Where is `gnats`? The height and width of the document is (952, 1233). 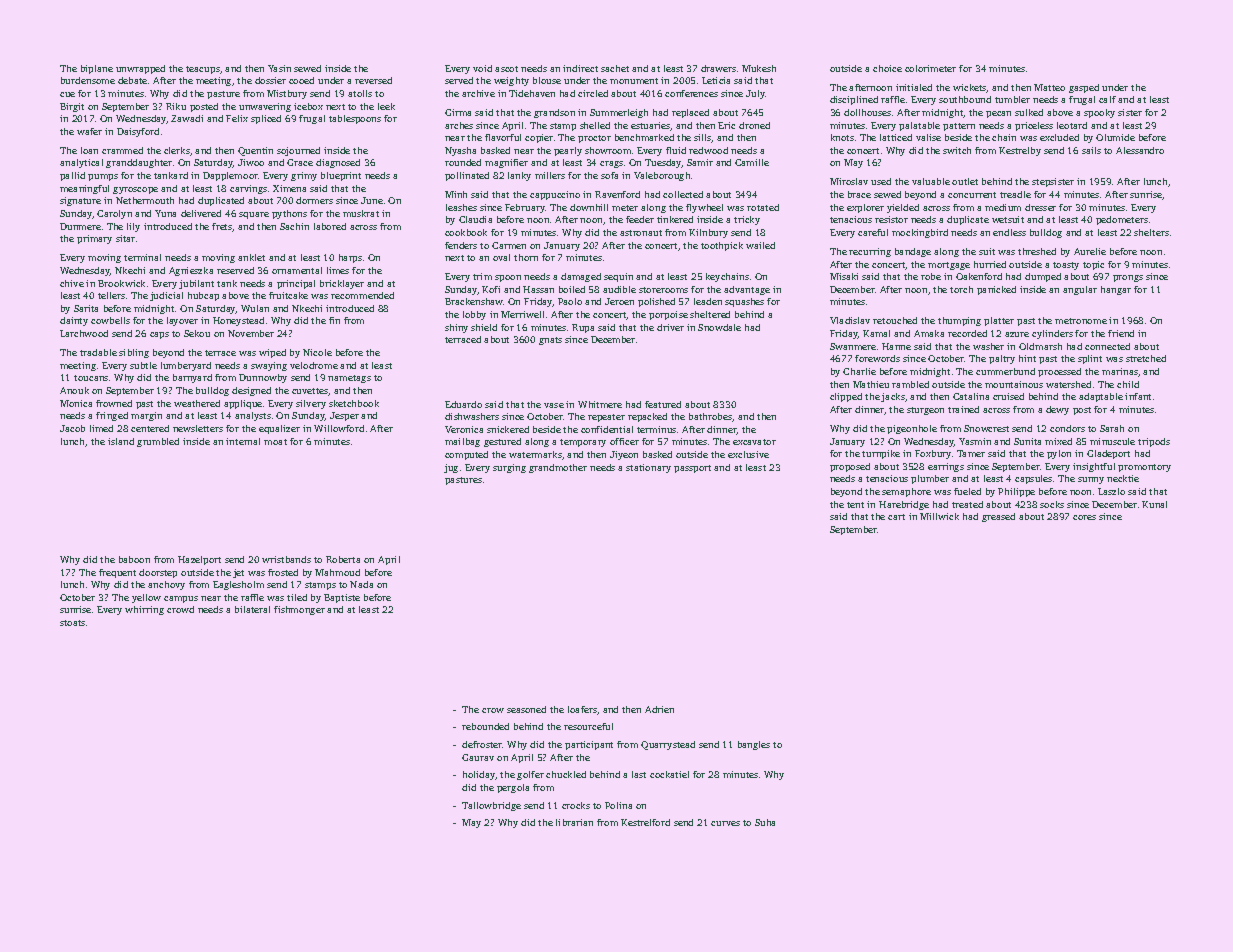
gnats is located at coordinates (550, 341).
